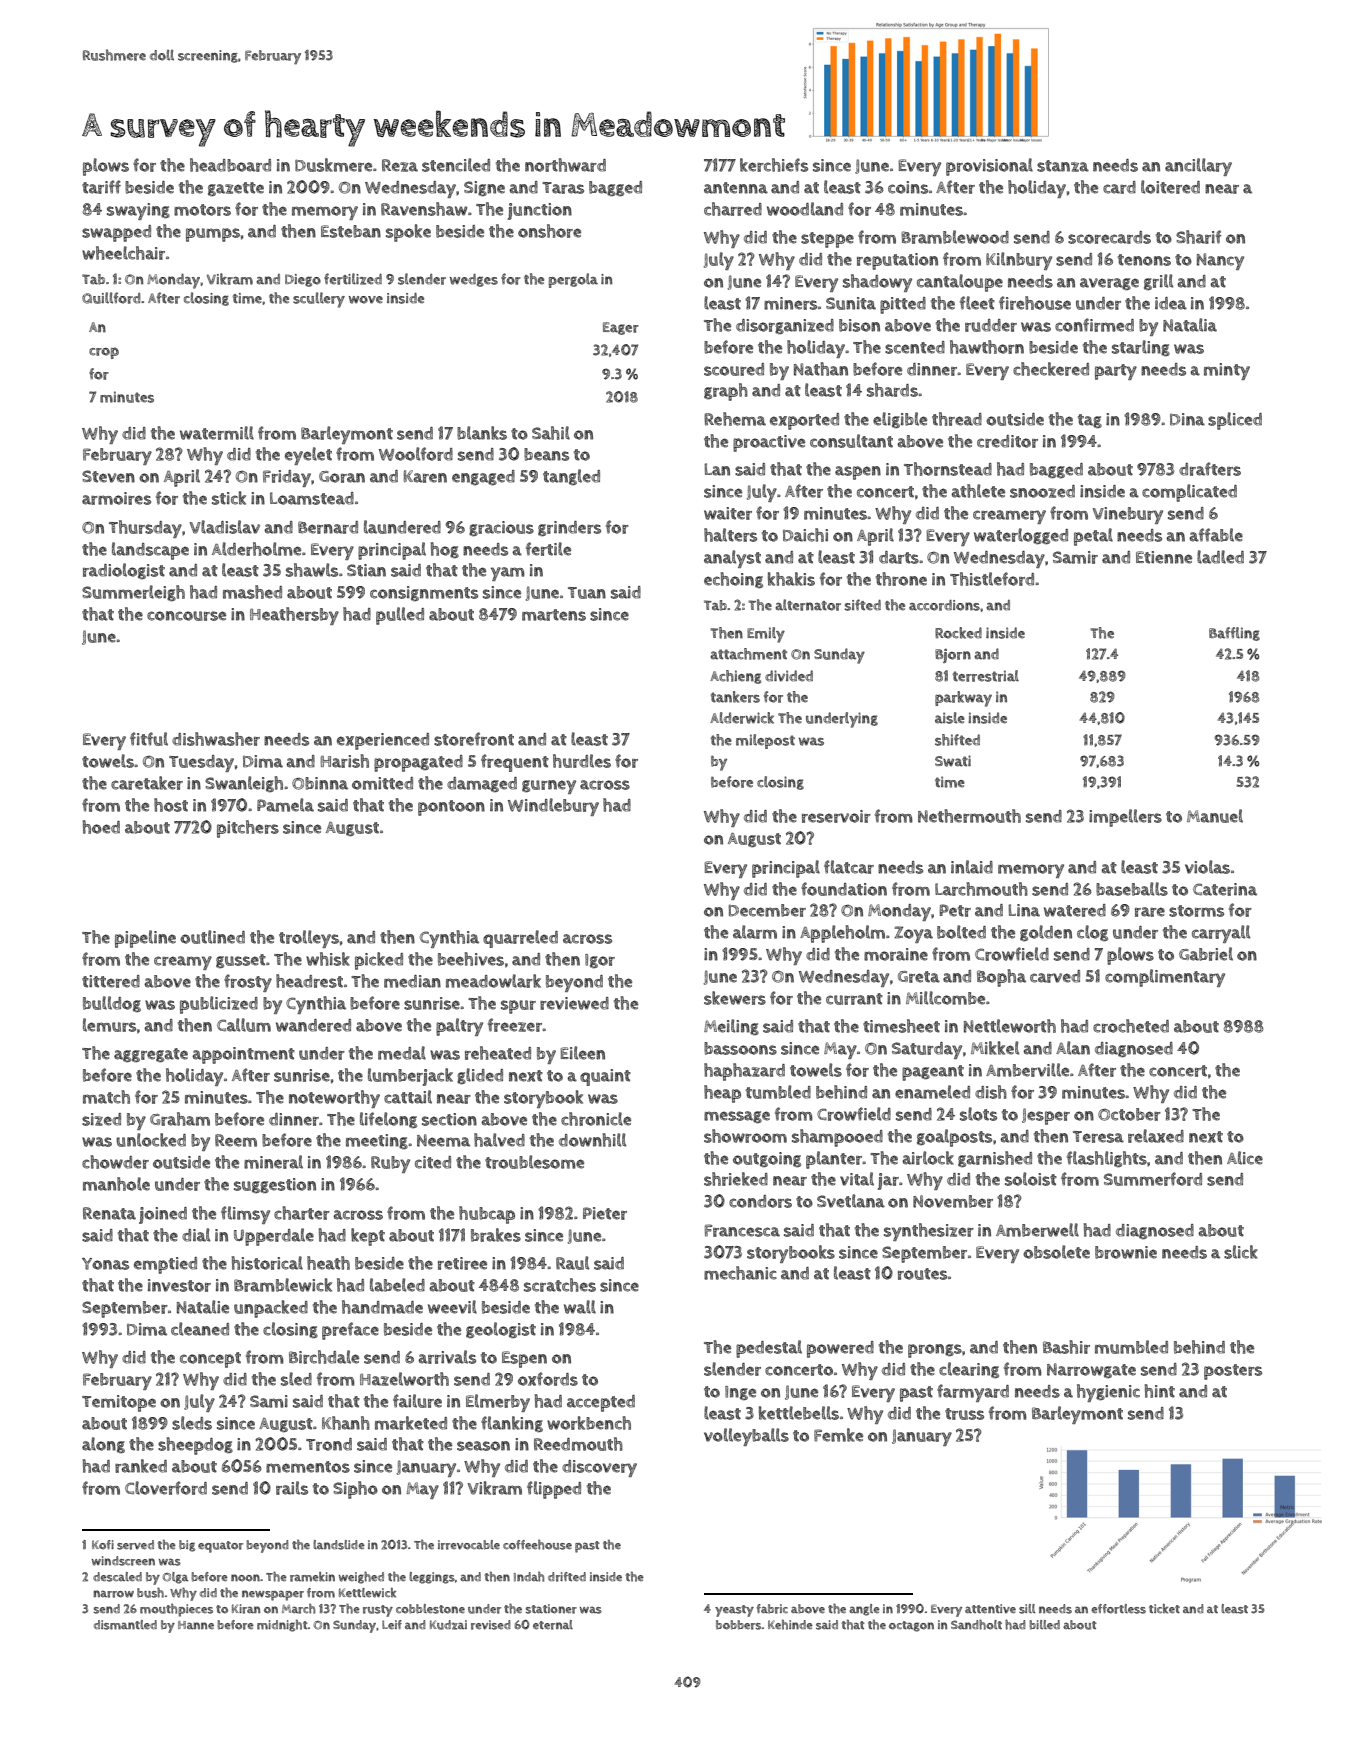  Describe the element at coordinates (1164, 1609) in the screenshot. I see `ticket` at that location.
